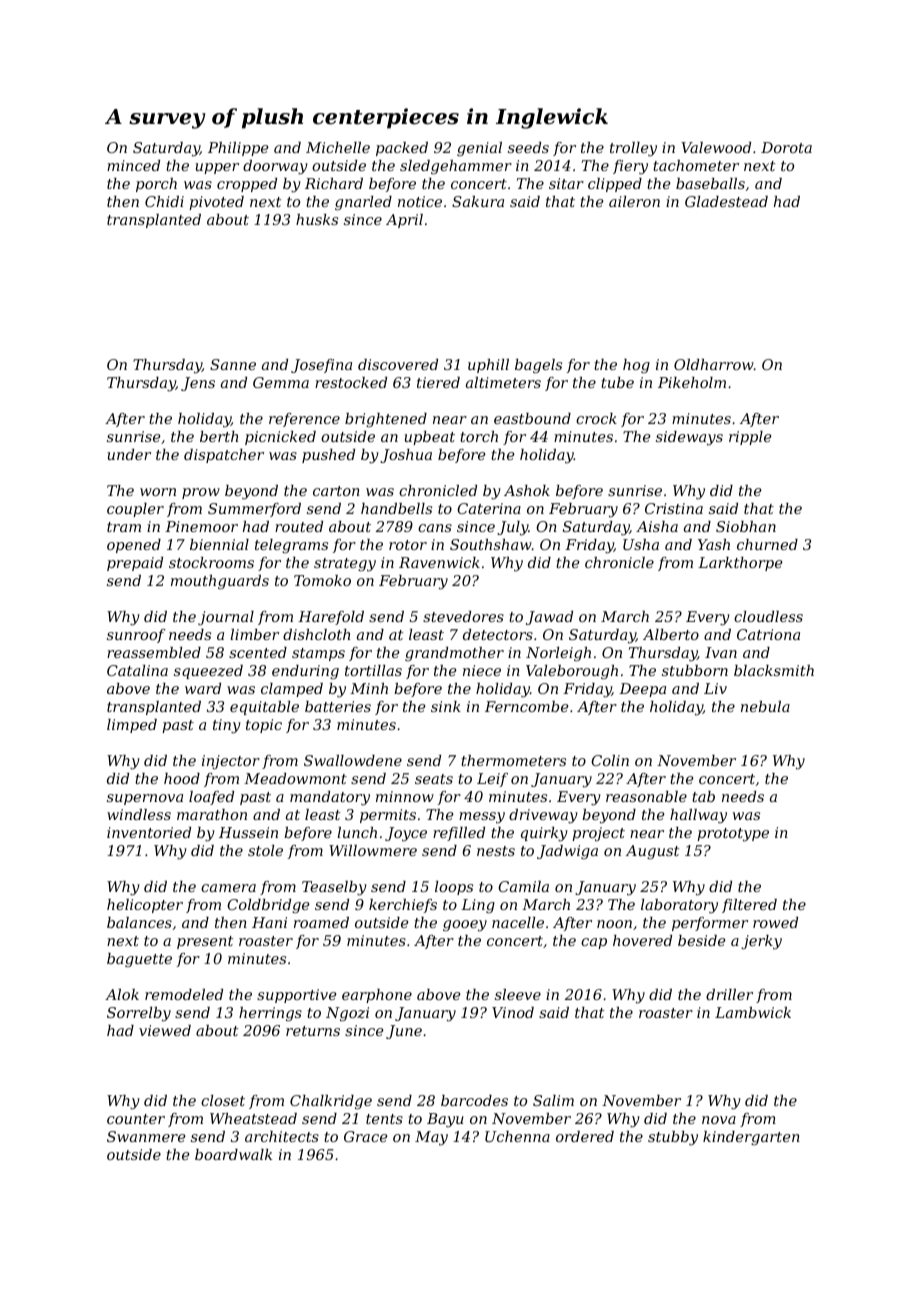  Describe the element at coordinates (750, 438) in the page. I see `ripple` at that location.
